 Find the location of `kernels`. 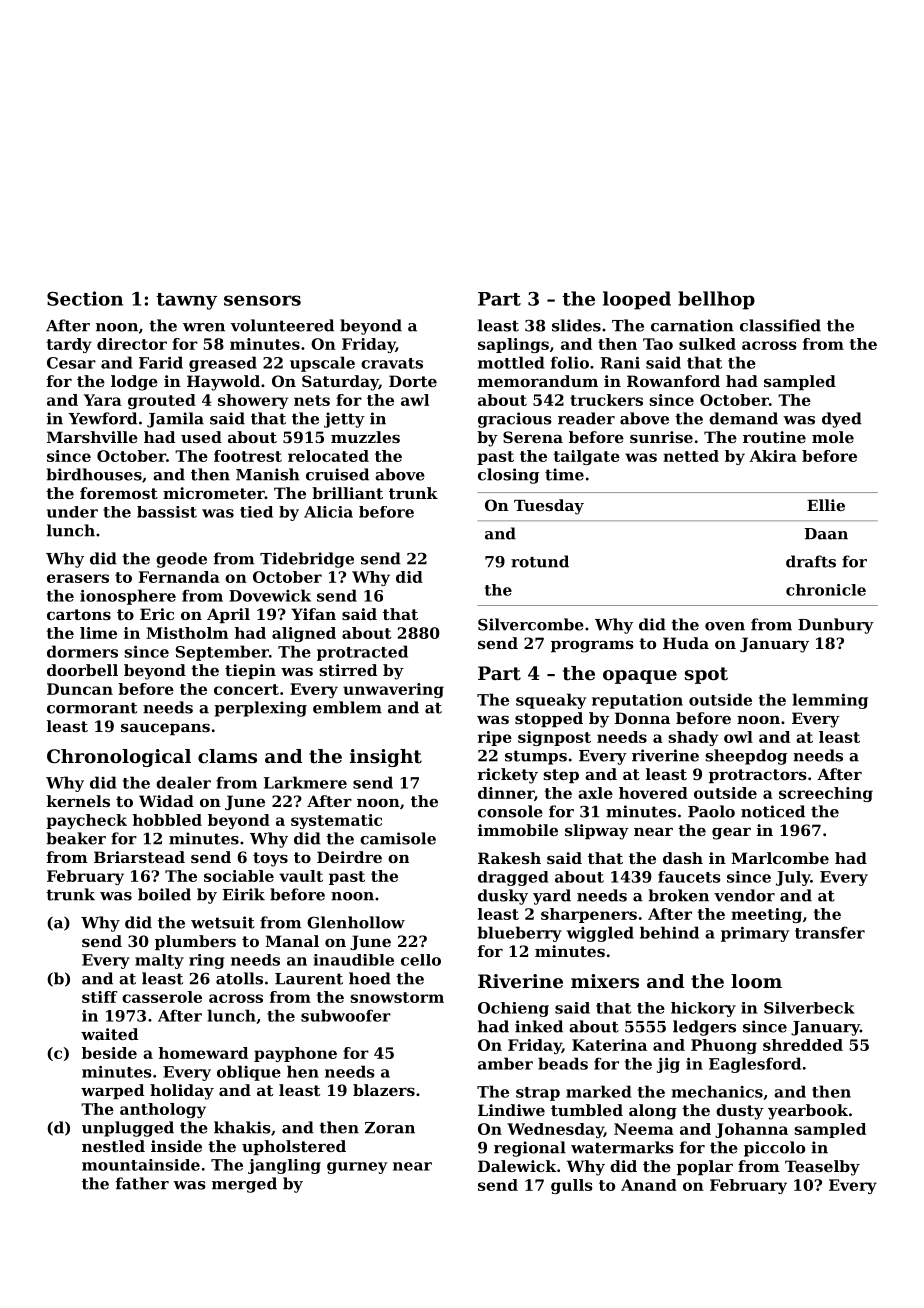

kernels is located at coordinates (78, 801).
